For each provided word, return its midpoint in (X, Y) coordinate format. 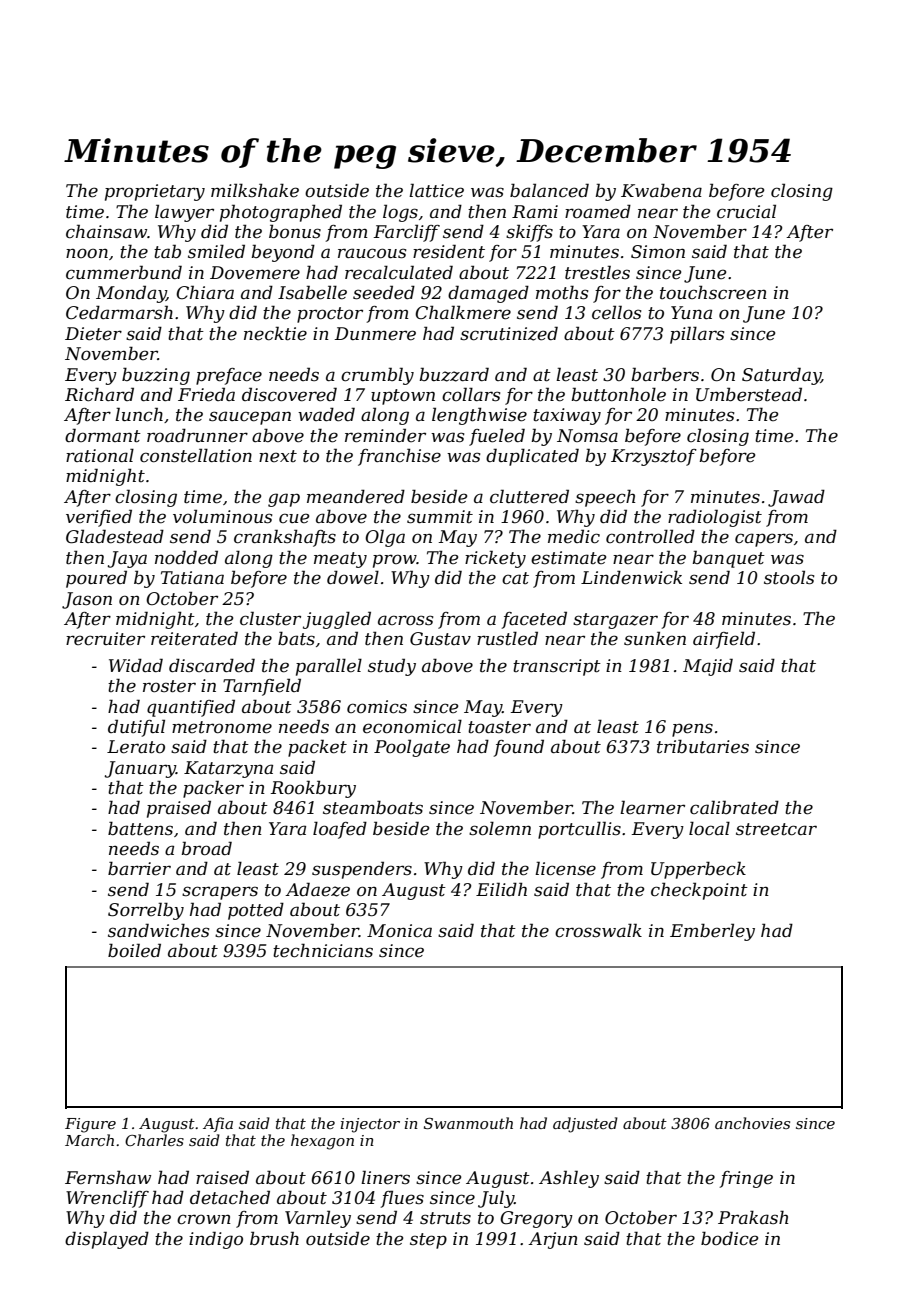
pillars (697, 335)
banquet (728, 559)
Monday (131, 294)
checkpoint (699, 891)
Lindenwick (631, 578)
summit (440, 517)
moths (562, 293)
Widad (136, 665)
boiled (134, 950)
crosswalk (598, 930)
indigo (216, 1240)
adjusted (585, 1125)
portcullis (579, 830)
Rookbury (313, 789)
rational (100, 455)
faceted (534, 620)
